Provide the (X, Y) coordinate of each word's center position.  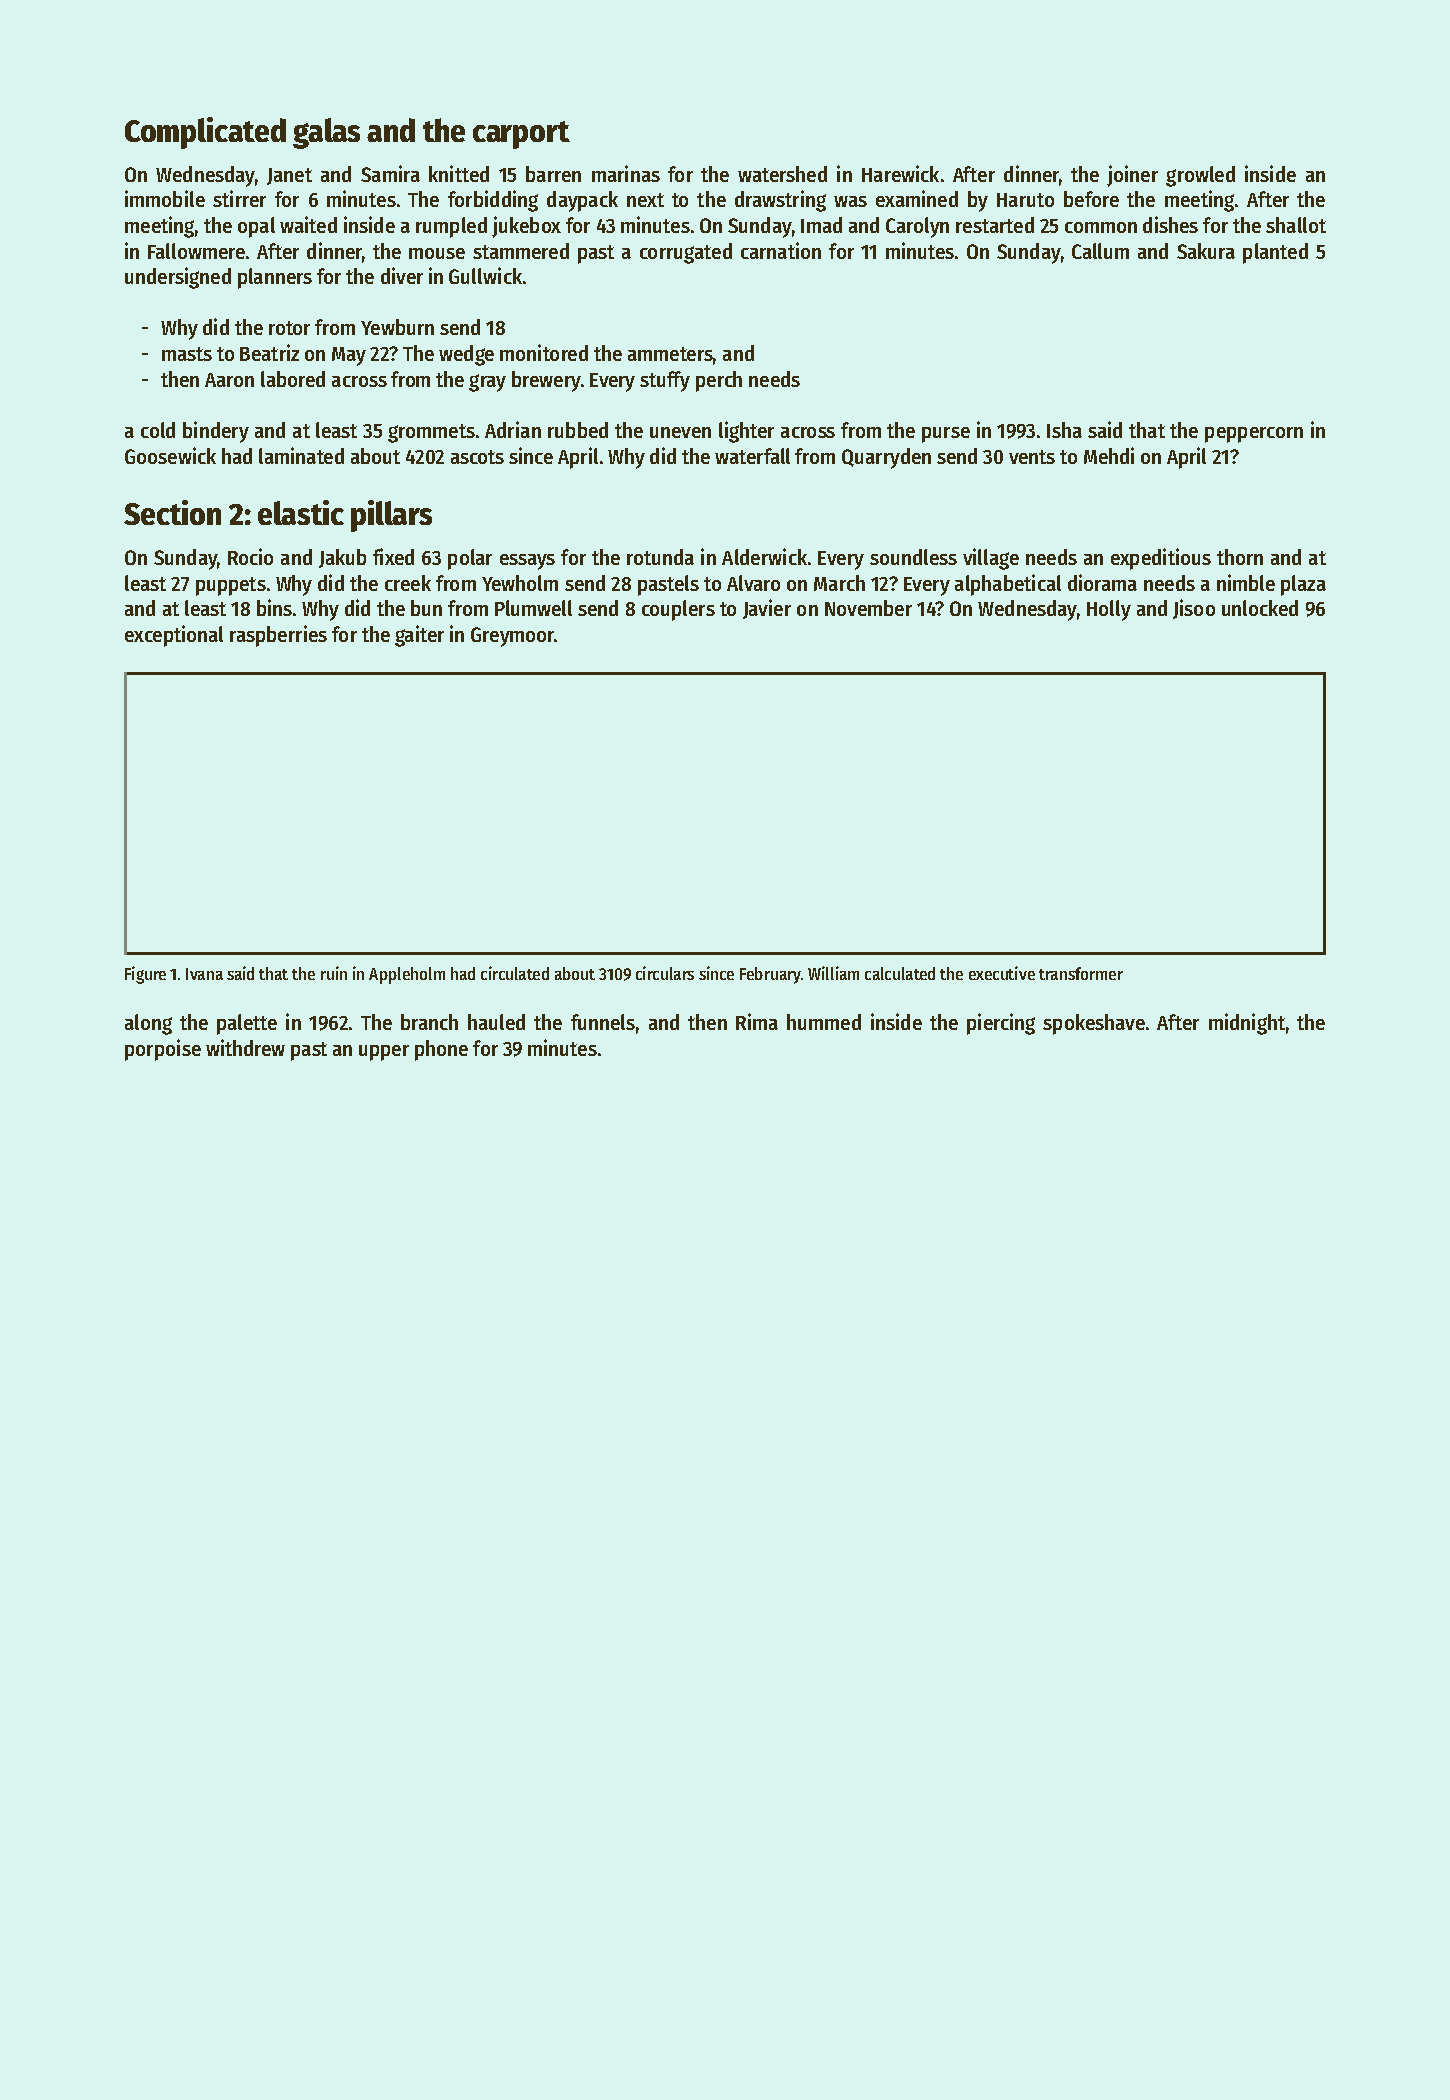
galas (326, 133)
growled (1200, 176)
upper (384, 1053)
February (770, 975)
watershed (782, 174)
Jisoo (1194, 609)
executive (1002, 973)
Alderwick (764, 556)
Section (172, 512)
